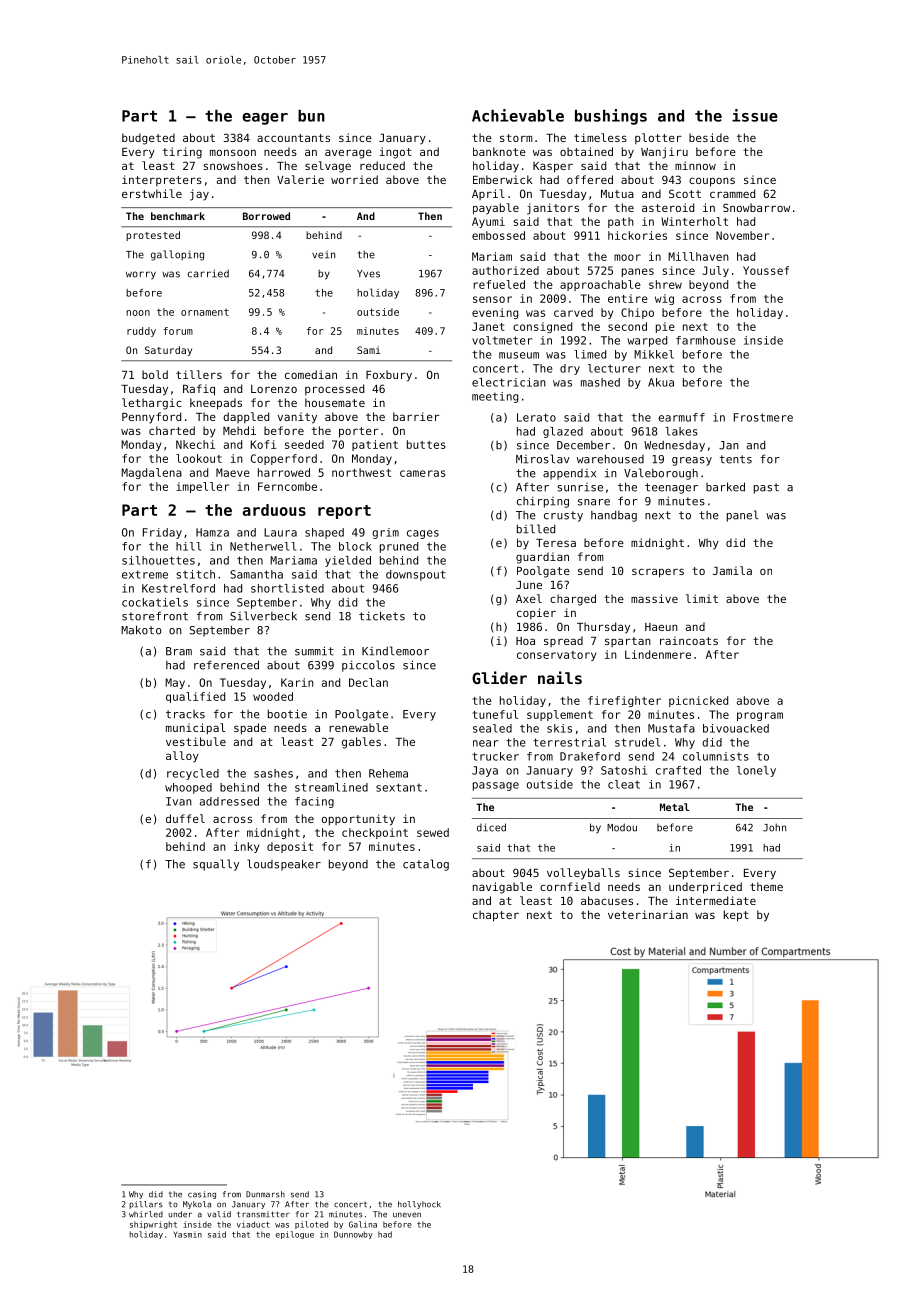  What do you see at coordinates (273, 773) in the page?
I see `sashes` at bounding box center [273, 773].
